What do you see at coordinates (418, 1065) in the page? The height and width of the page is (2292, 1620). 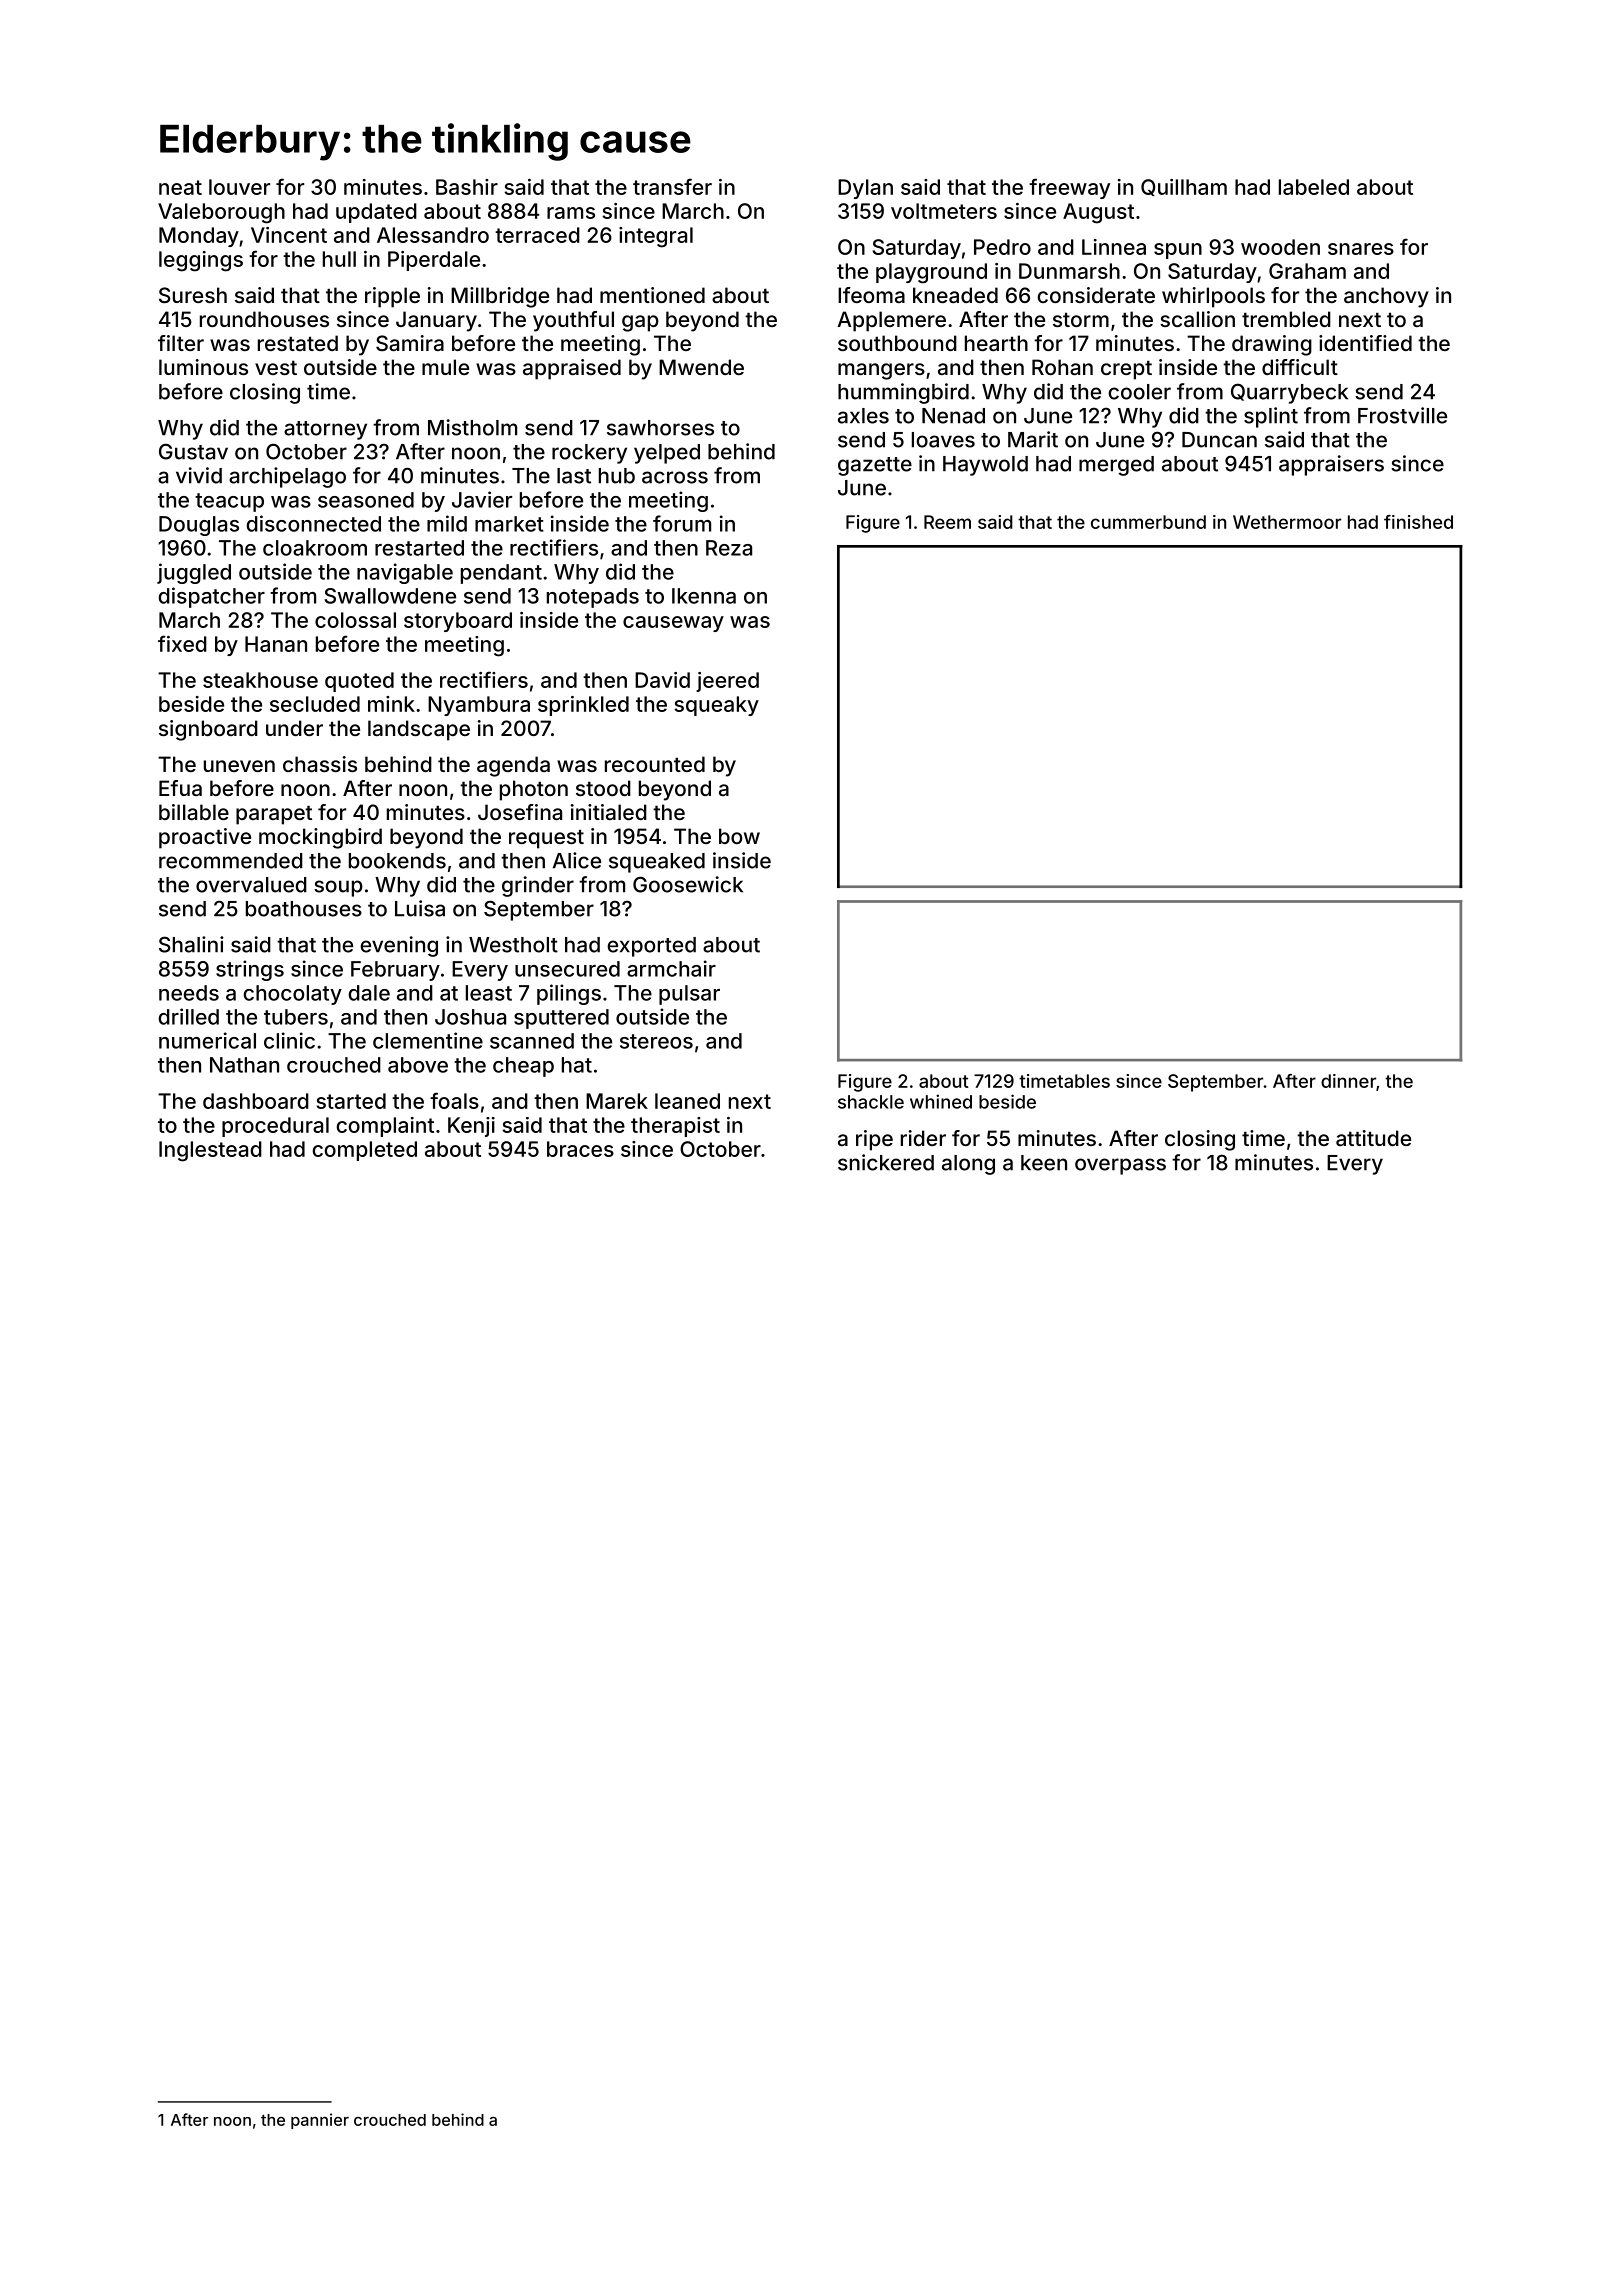 I see `above` at bounding box center [418, 1065].
